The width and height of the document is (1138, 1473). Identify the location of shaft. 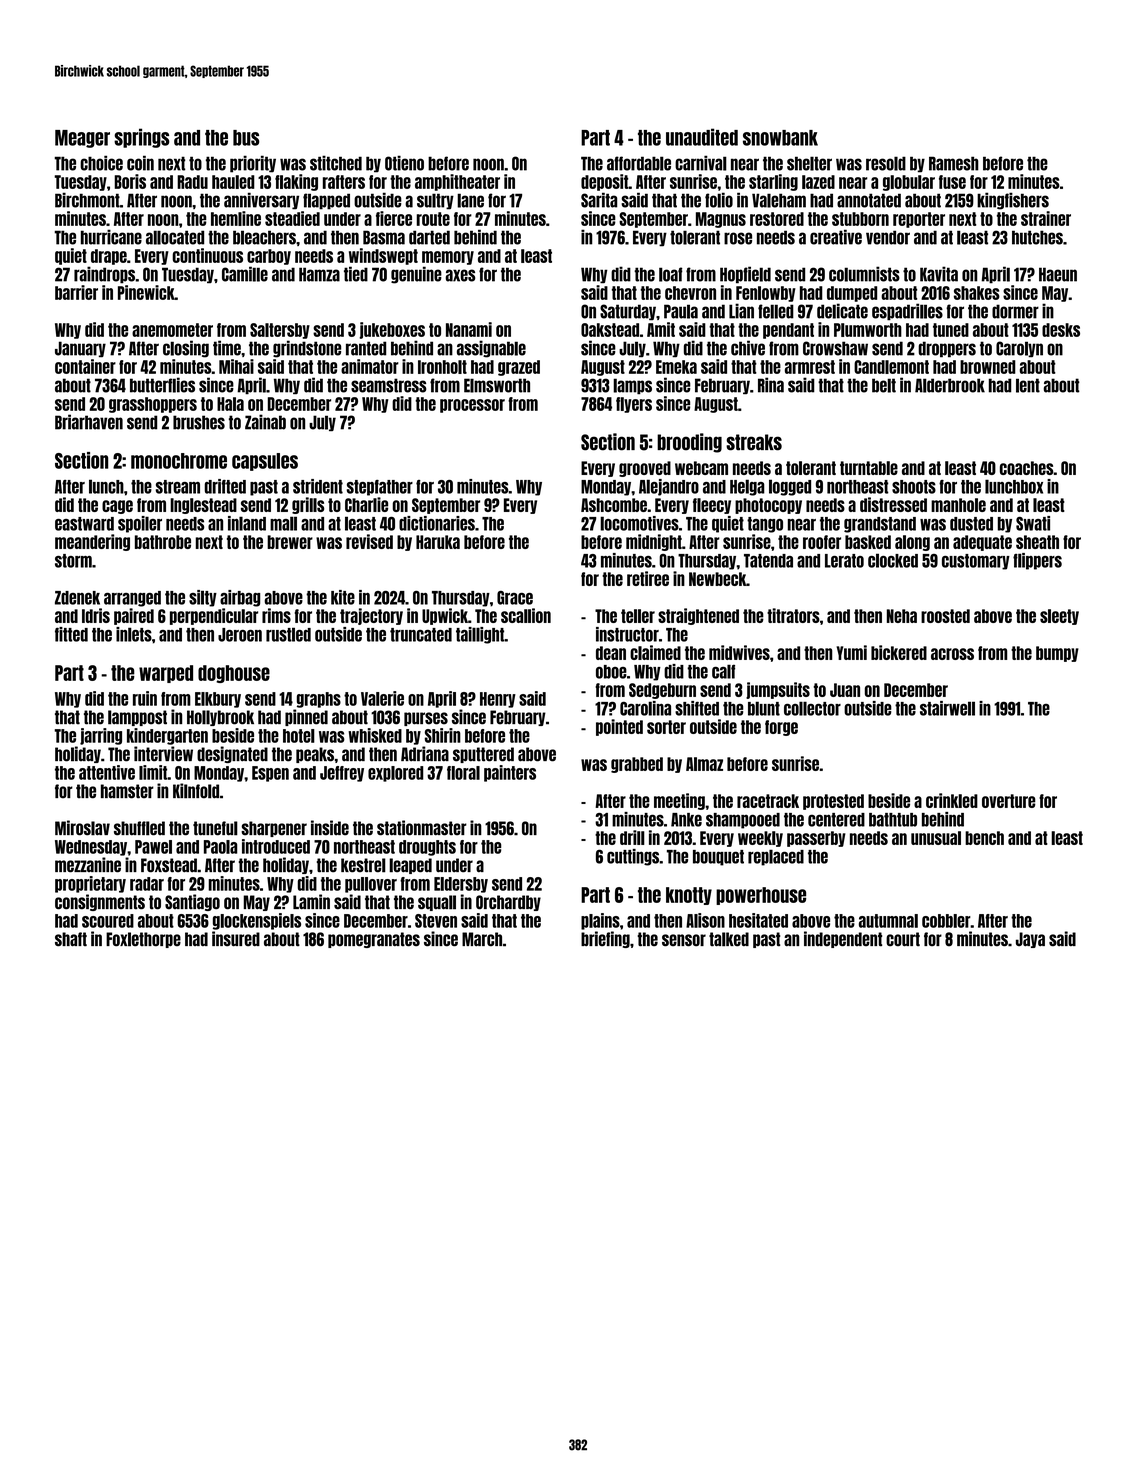
(71, 939).
